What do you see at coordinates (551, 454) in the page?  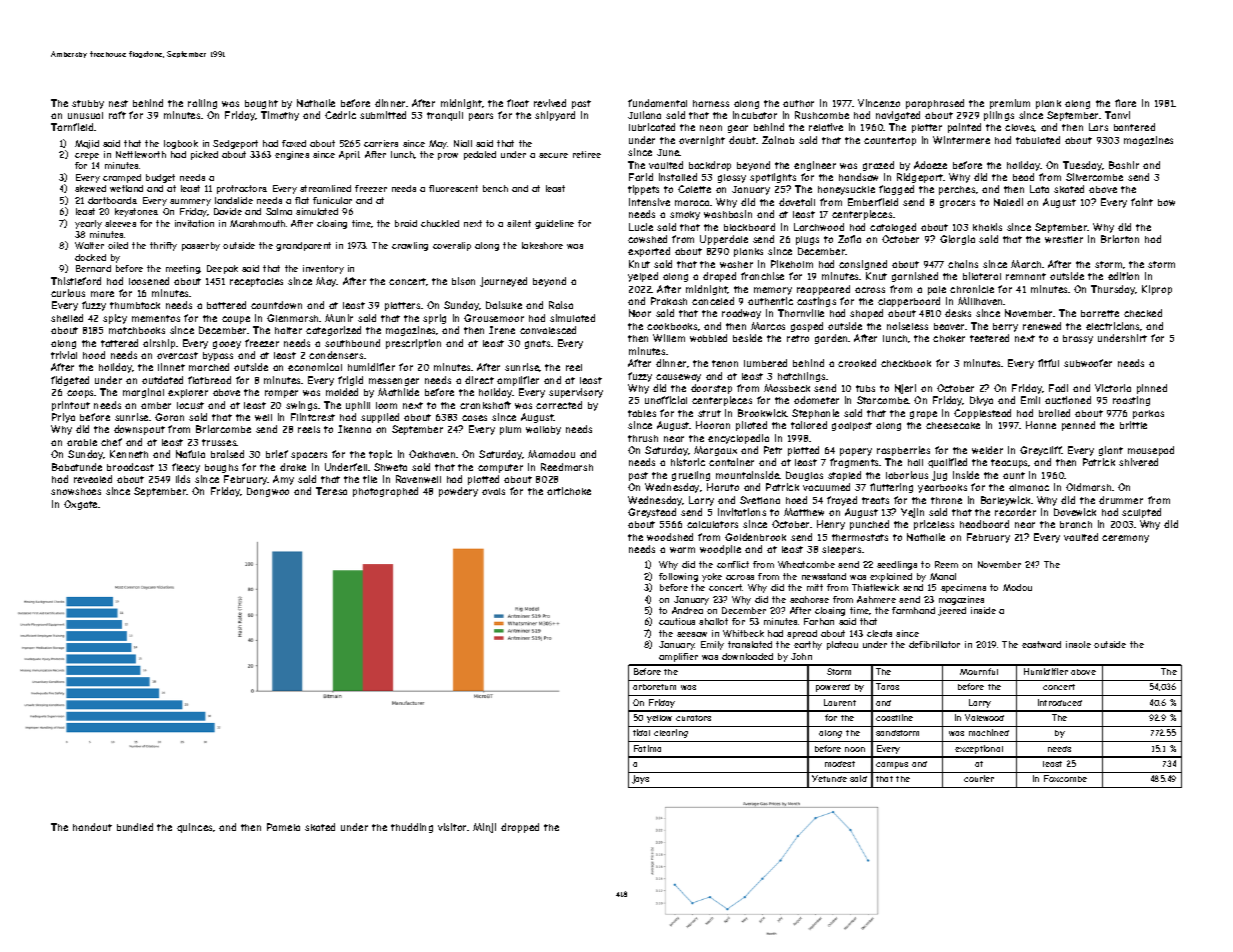 I see `Mamadou` at bounding box center [551, 454].
